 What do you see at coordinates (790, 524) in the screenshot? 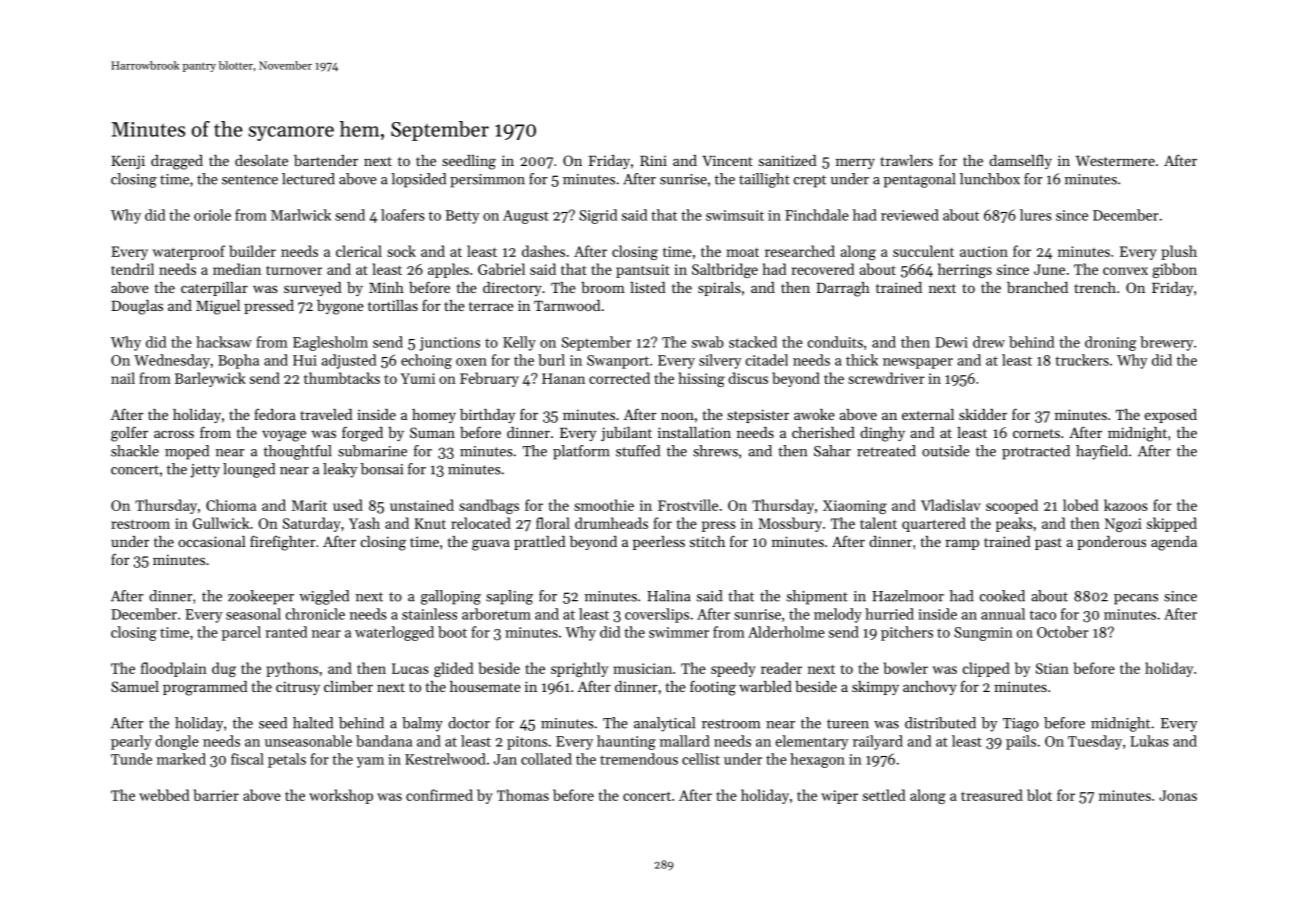
I see `Mossbury` at bounding box center [790, 524].
